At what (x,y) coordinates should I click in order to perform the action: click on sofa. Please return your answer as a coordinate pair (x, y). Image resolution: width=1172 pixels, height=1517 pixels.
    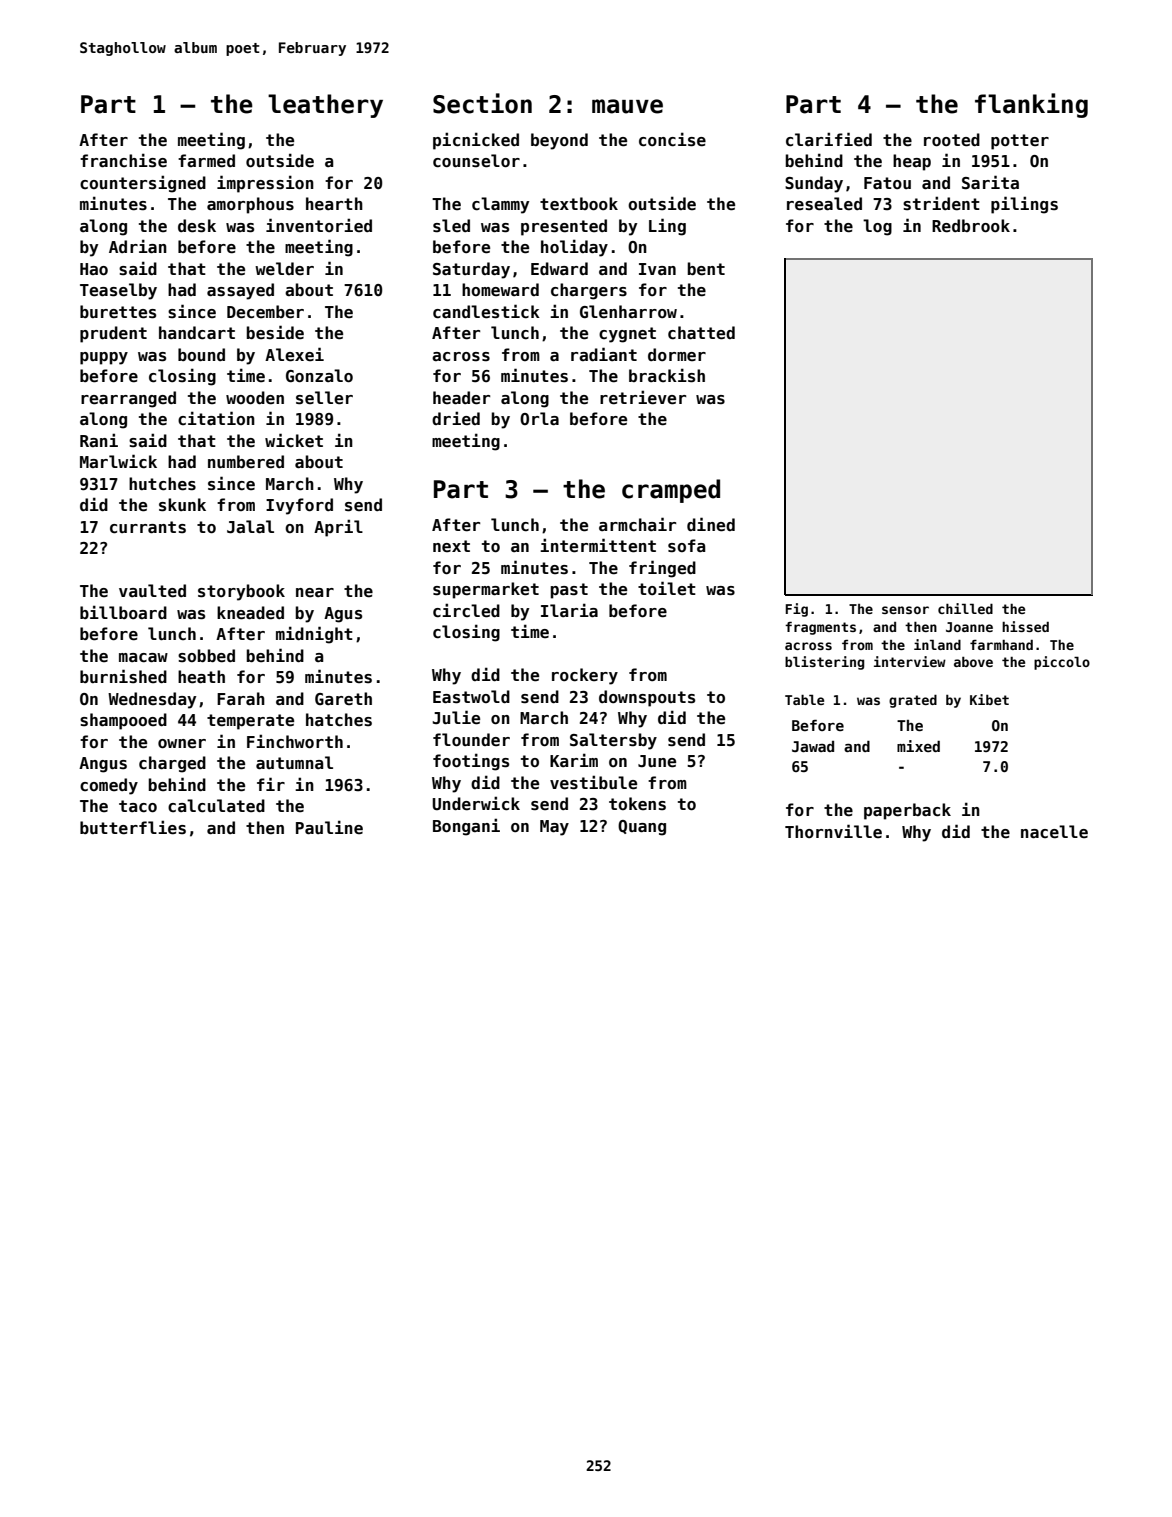
    Looking at the image, I should click on (686, 545).
